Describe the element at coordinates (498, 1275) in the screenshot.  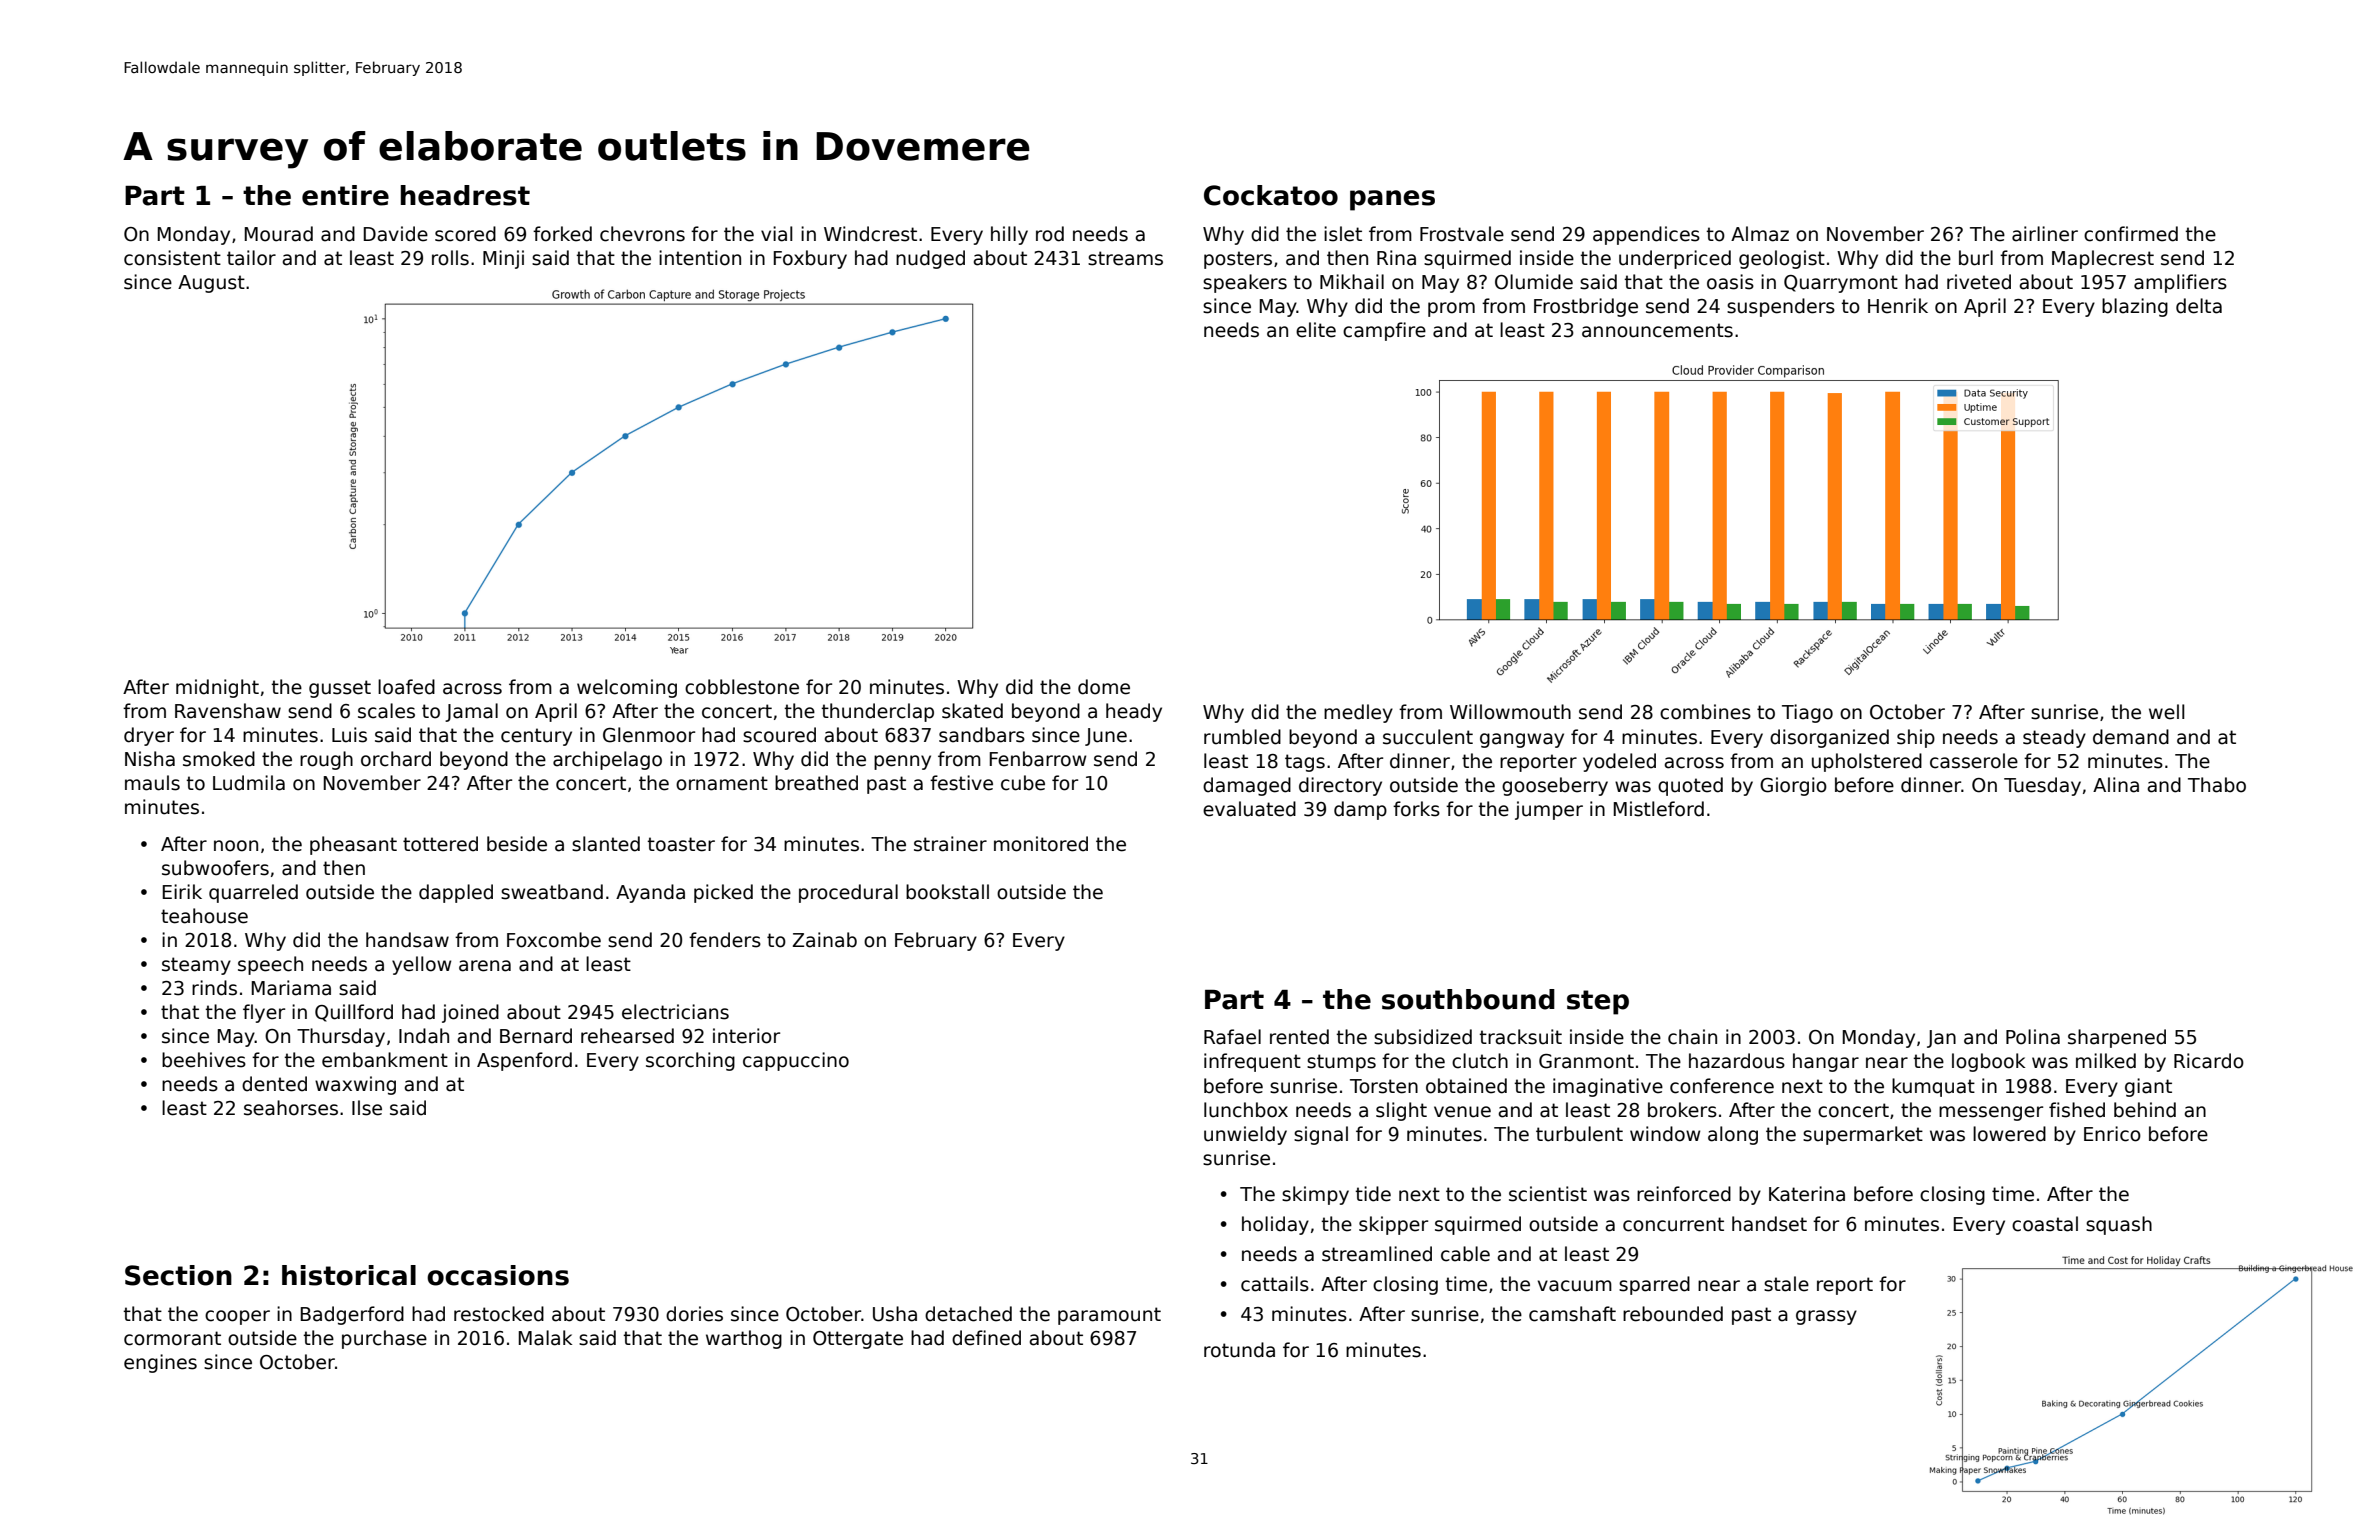
I see `occasions` at that location.
